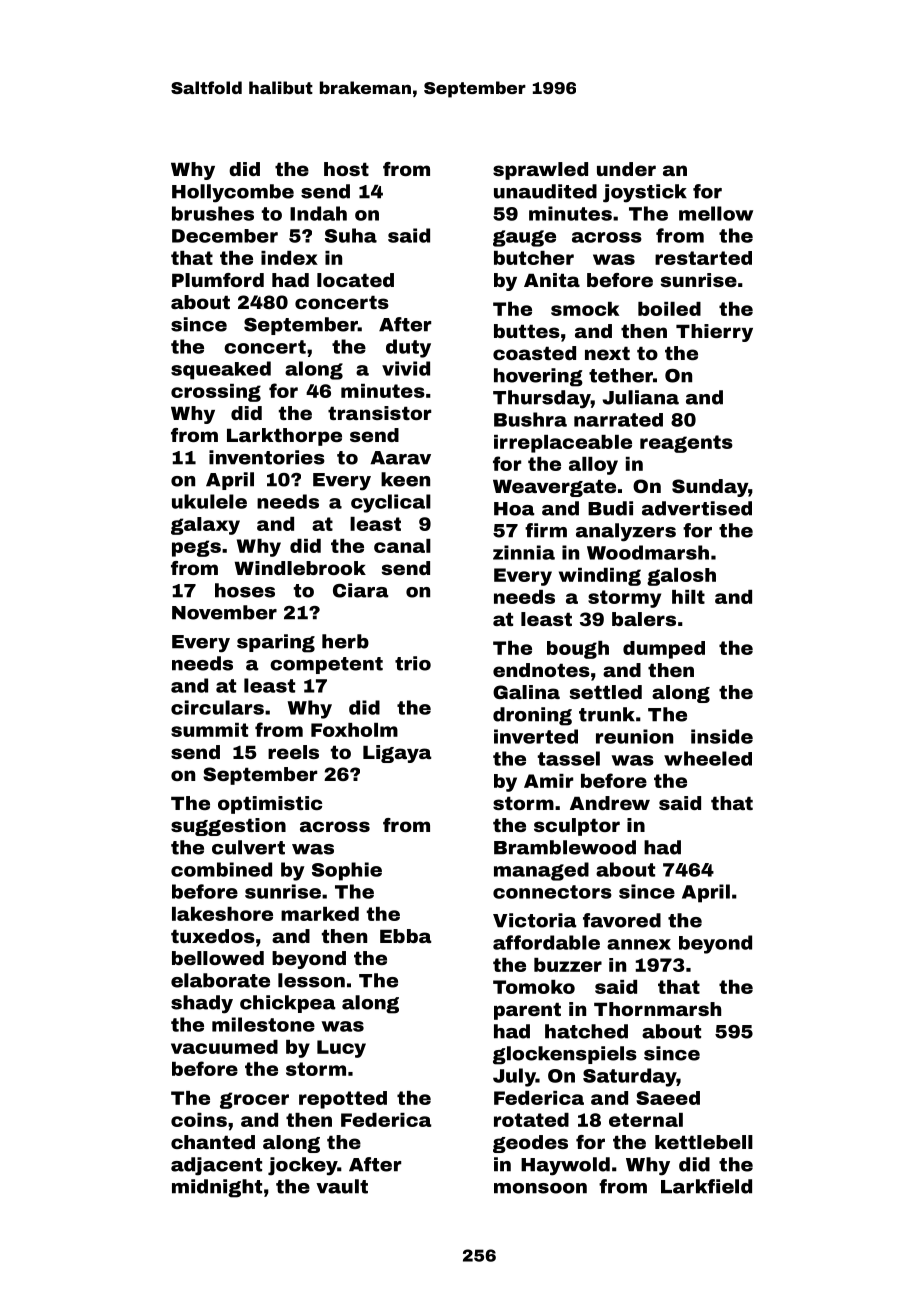 The image size is (924, 1311). Describe the element at coordinates (300, 568) in the page. I see `Windlebrook` at that location.
